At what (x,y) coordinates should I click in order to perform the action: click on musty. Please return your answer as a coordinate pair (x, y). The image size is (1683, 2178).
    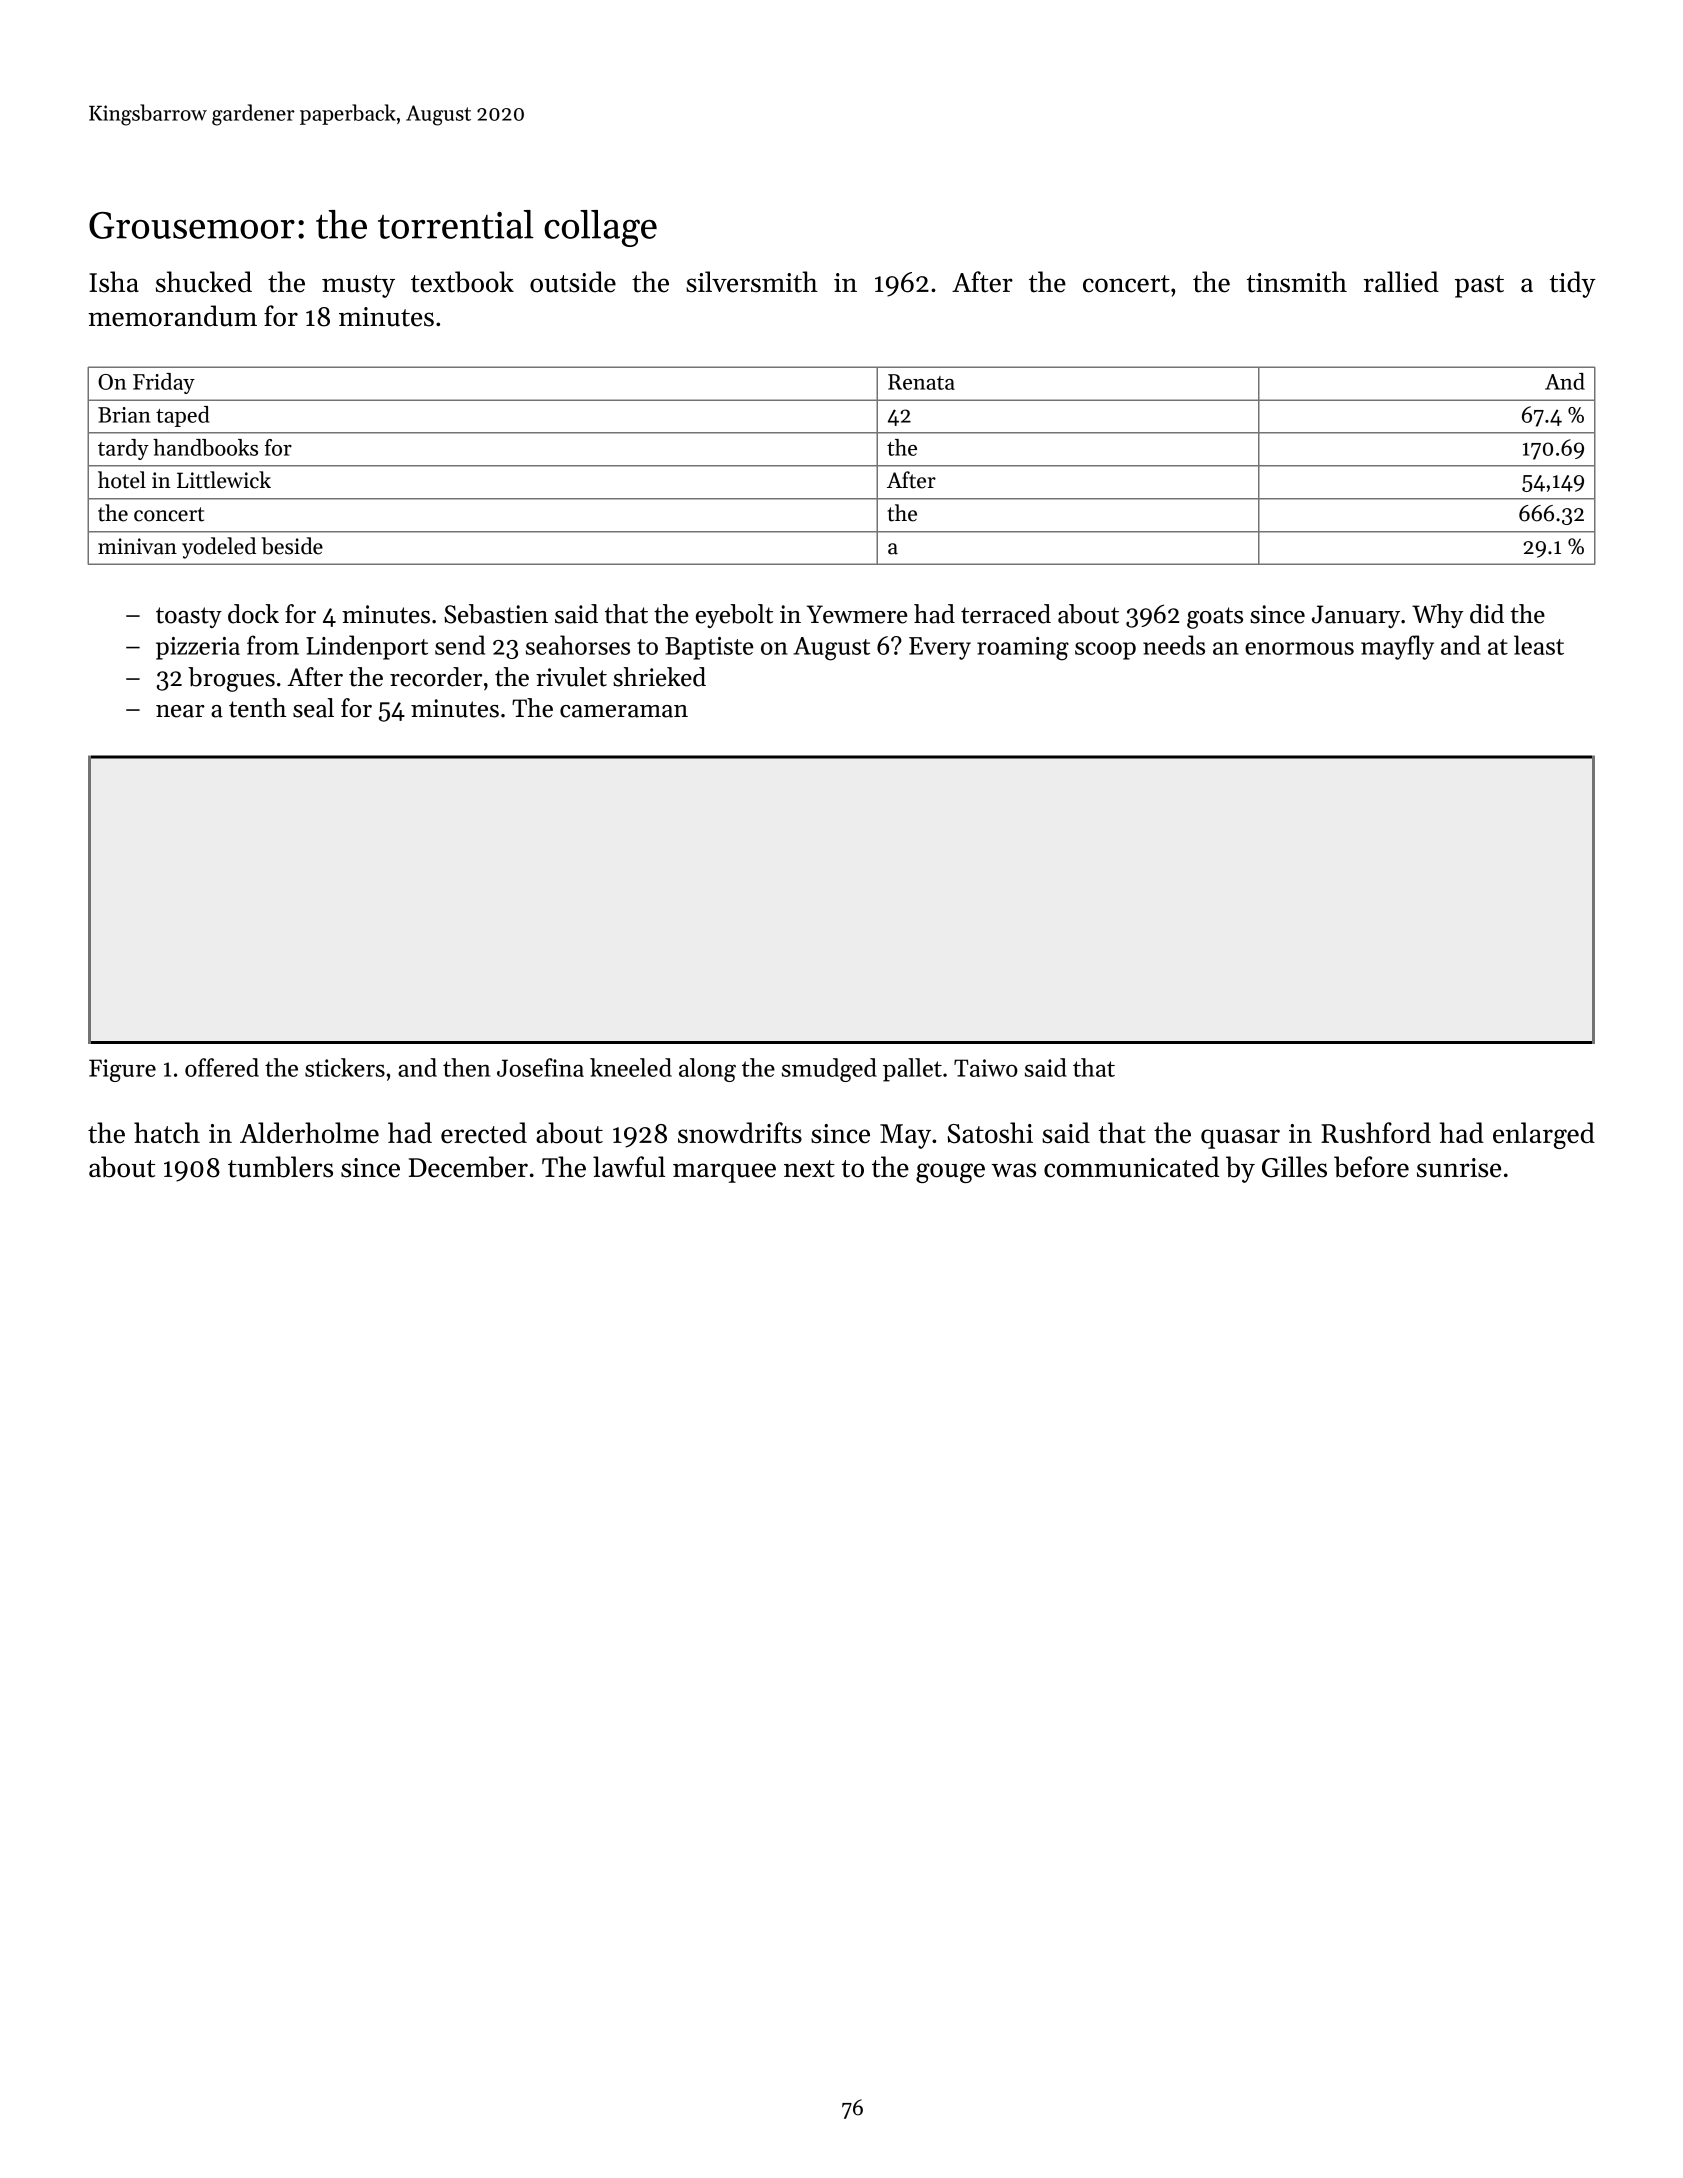
    Looking at the image, I should click on (358, 286).
